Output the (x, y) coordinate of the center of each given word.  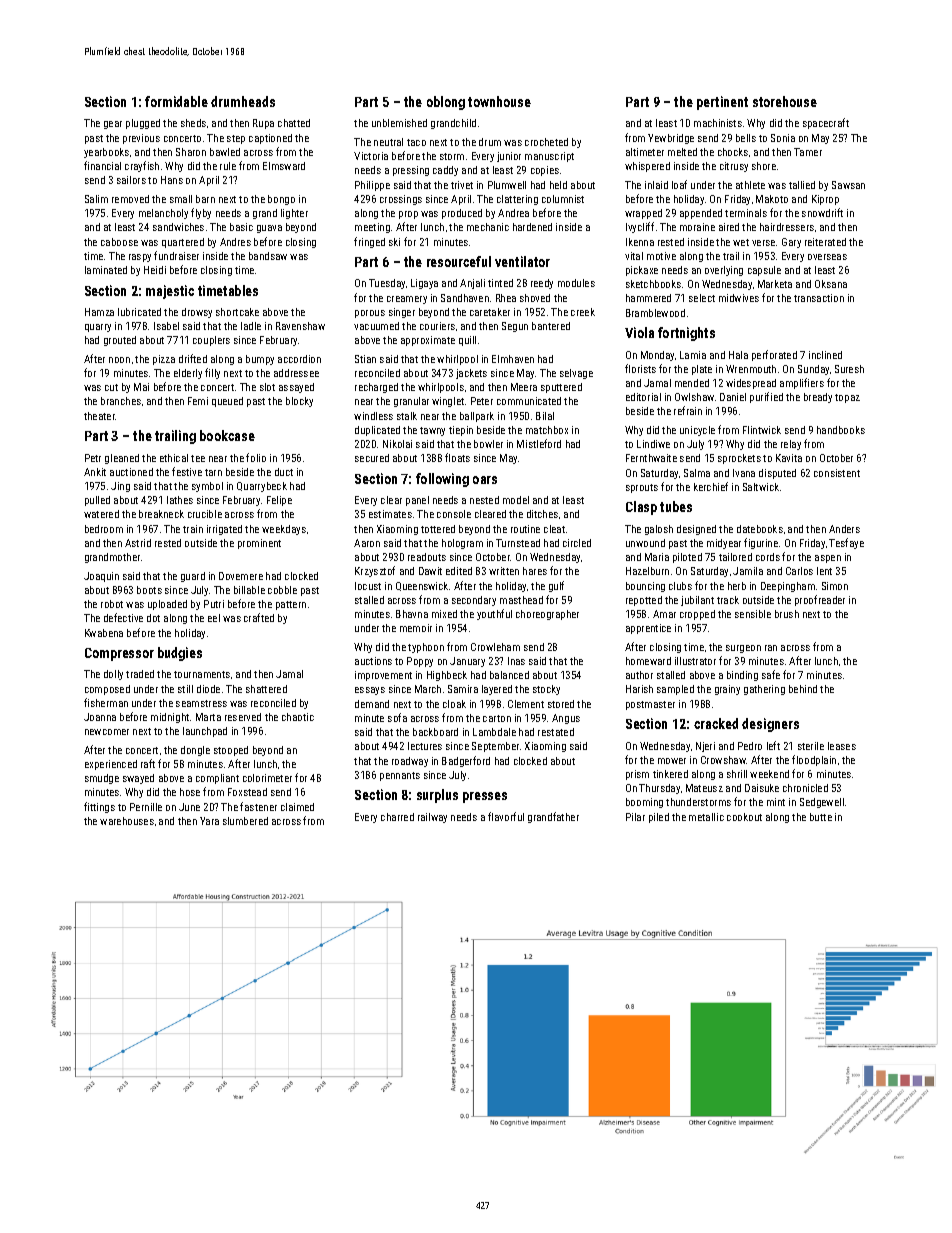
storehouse (785, 101)
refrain (688, 410)
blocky (299, 402)
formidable (176, 101)
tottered (438, 529)
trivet (462, 185)
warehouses (127, 821)
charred (397, 817)
